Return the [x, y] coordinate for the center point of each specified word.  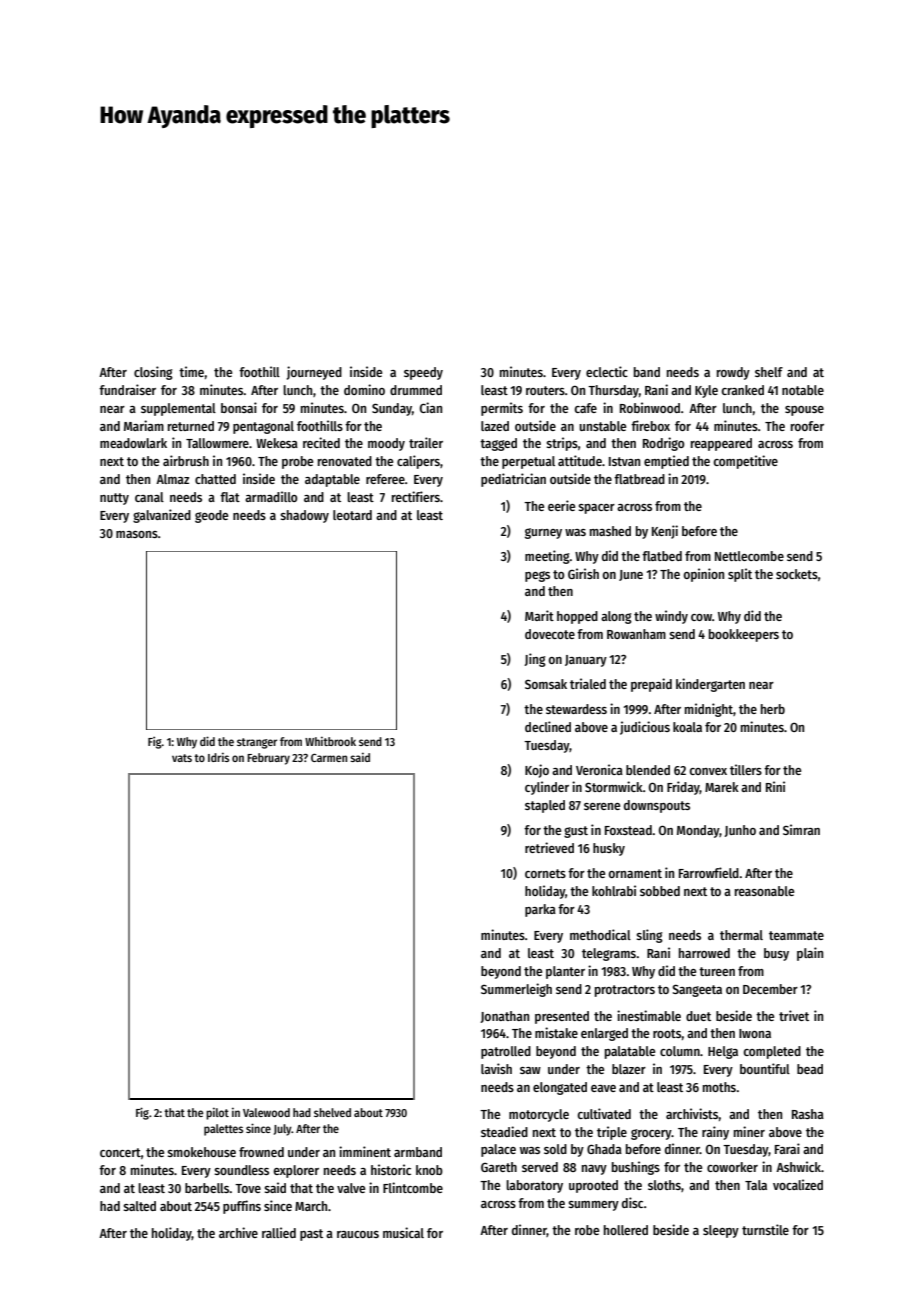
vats [182, 758]
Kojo [537, 771]
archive [238, 1232]
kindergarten [710, 685]
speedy [423, 373]
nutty [114, 499]
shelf [769, 372]
